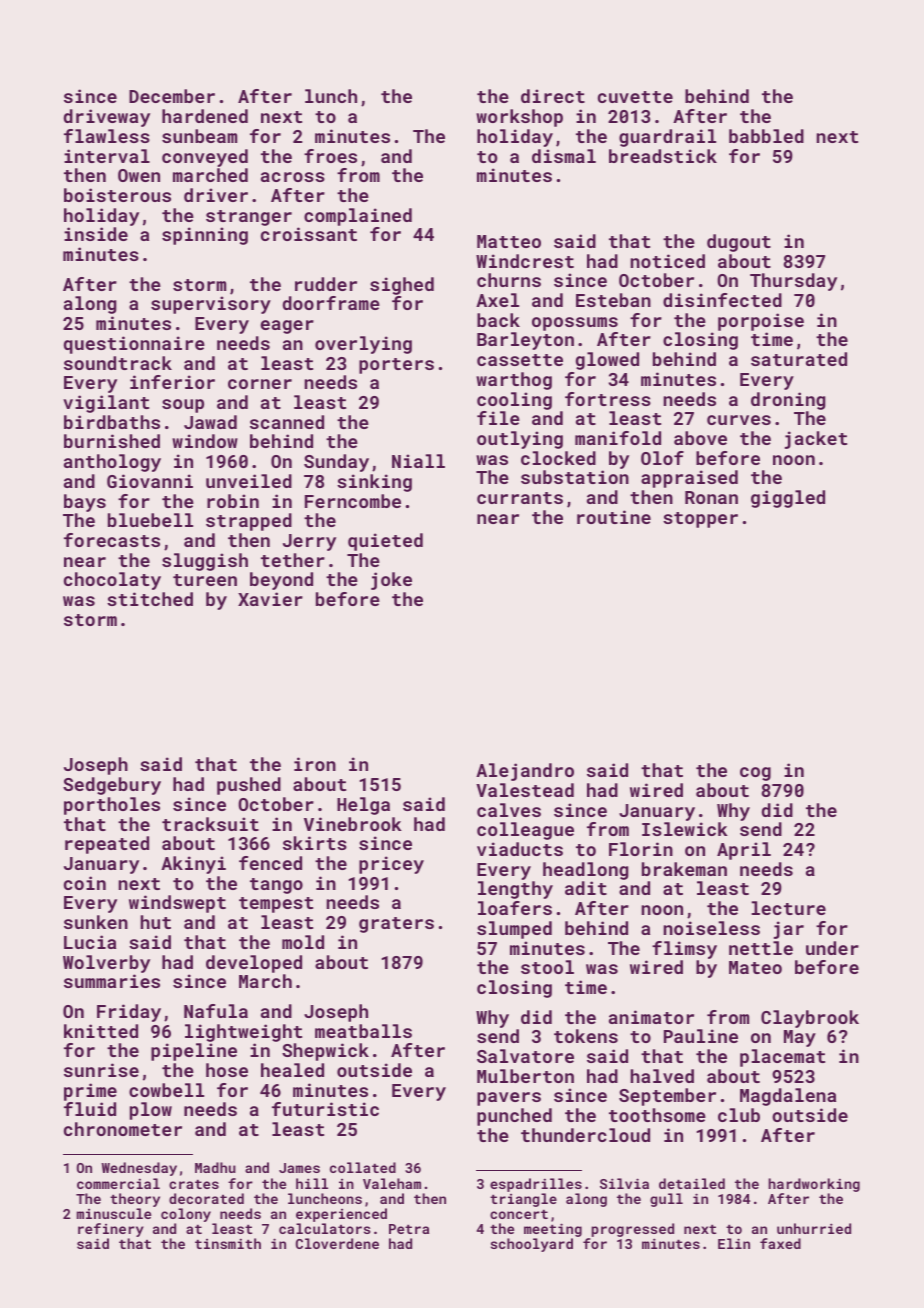 This image has width=924, height=1308. What do you see at coordinates (249, 481) in the image?
I see `unveiled` at bounding box center [249, 481].
